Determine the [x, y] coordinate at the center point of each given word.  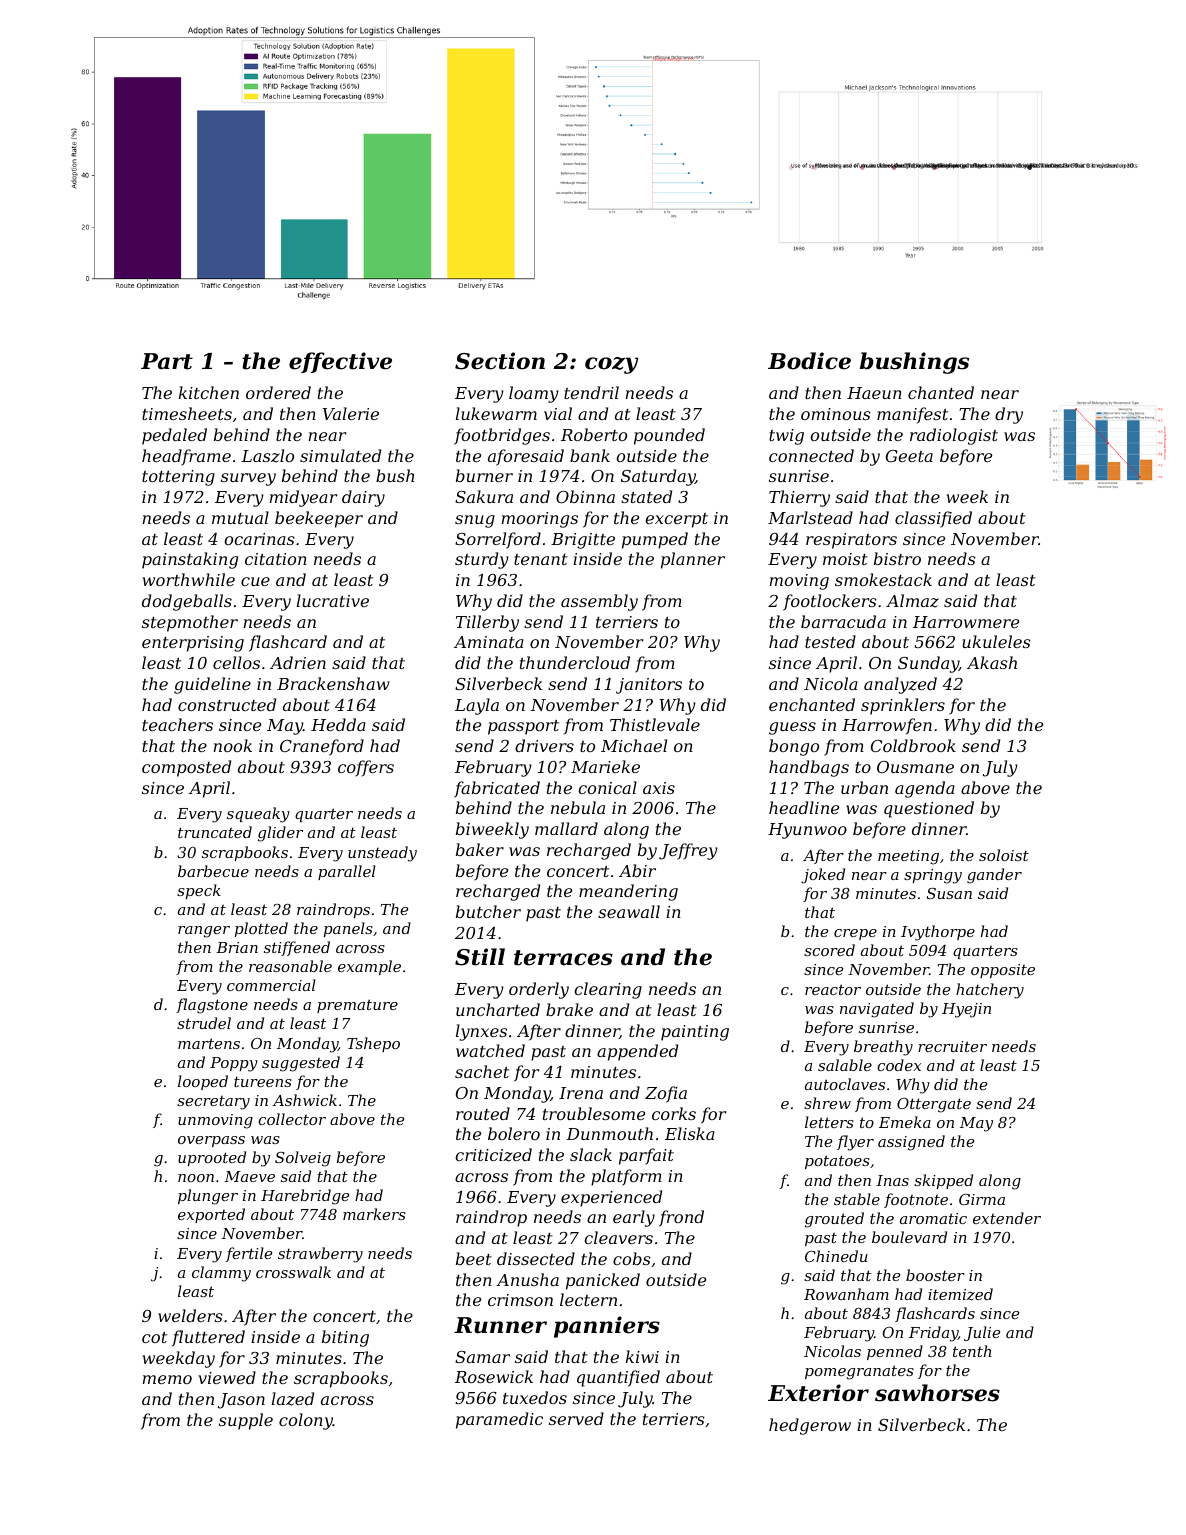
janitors [649, 686]
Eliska [690, 1133]
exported [211, 1215]
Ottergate [934, 1105]
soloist [1004, 855]
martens [209, 1043]
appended [637, 1052]
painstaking [190, 560]
